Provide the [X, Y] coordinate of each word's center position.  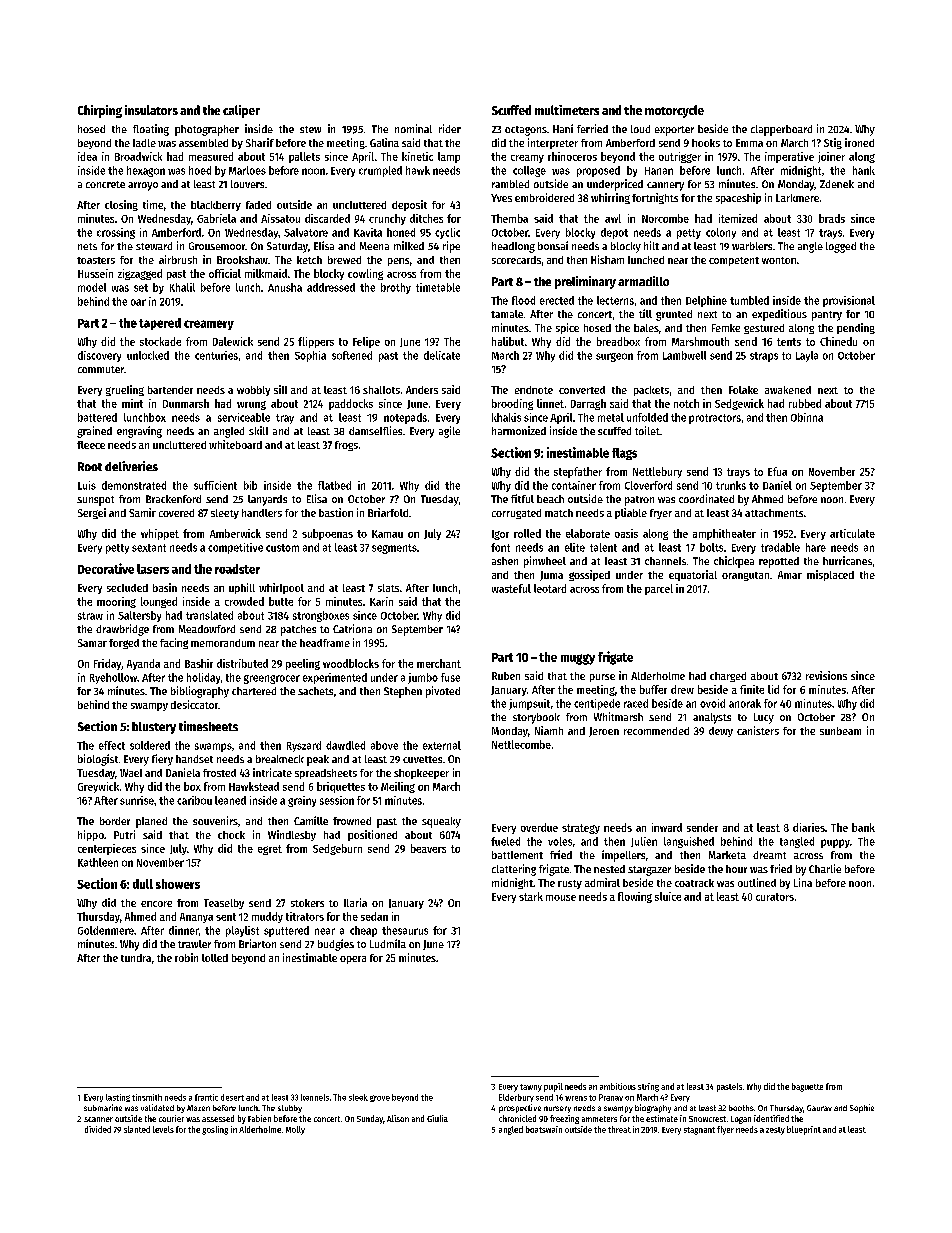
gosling [215, 1130]
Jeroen [604, 732]
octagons [526, 131]
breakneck [280, 759]
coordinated [706, 498]
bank [863, 827]
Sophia [310, 356]
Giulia [437, 1118]
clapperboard [781, 130]
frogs [346, 446]
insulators [151, 110]
